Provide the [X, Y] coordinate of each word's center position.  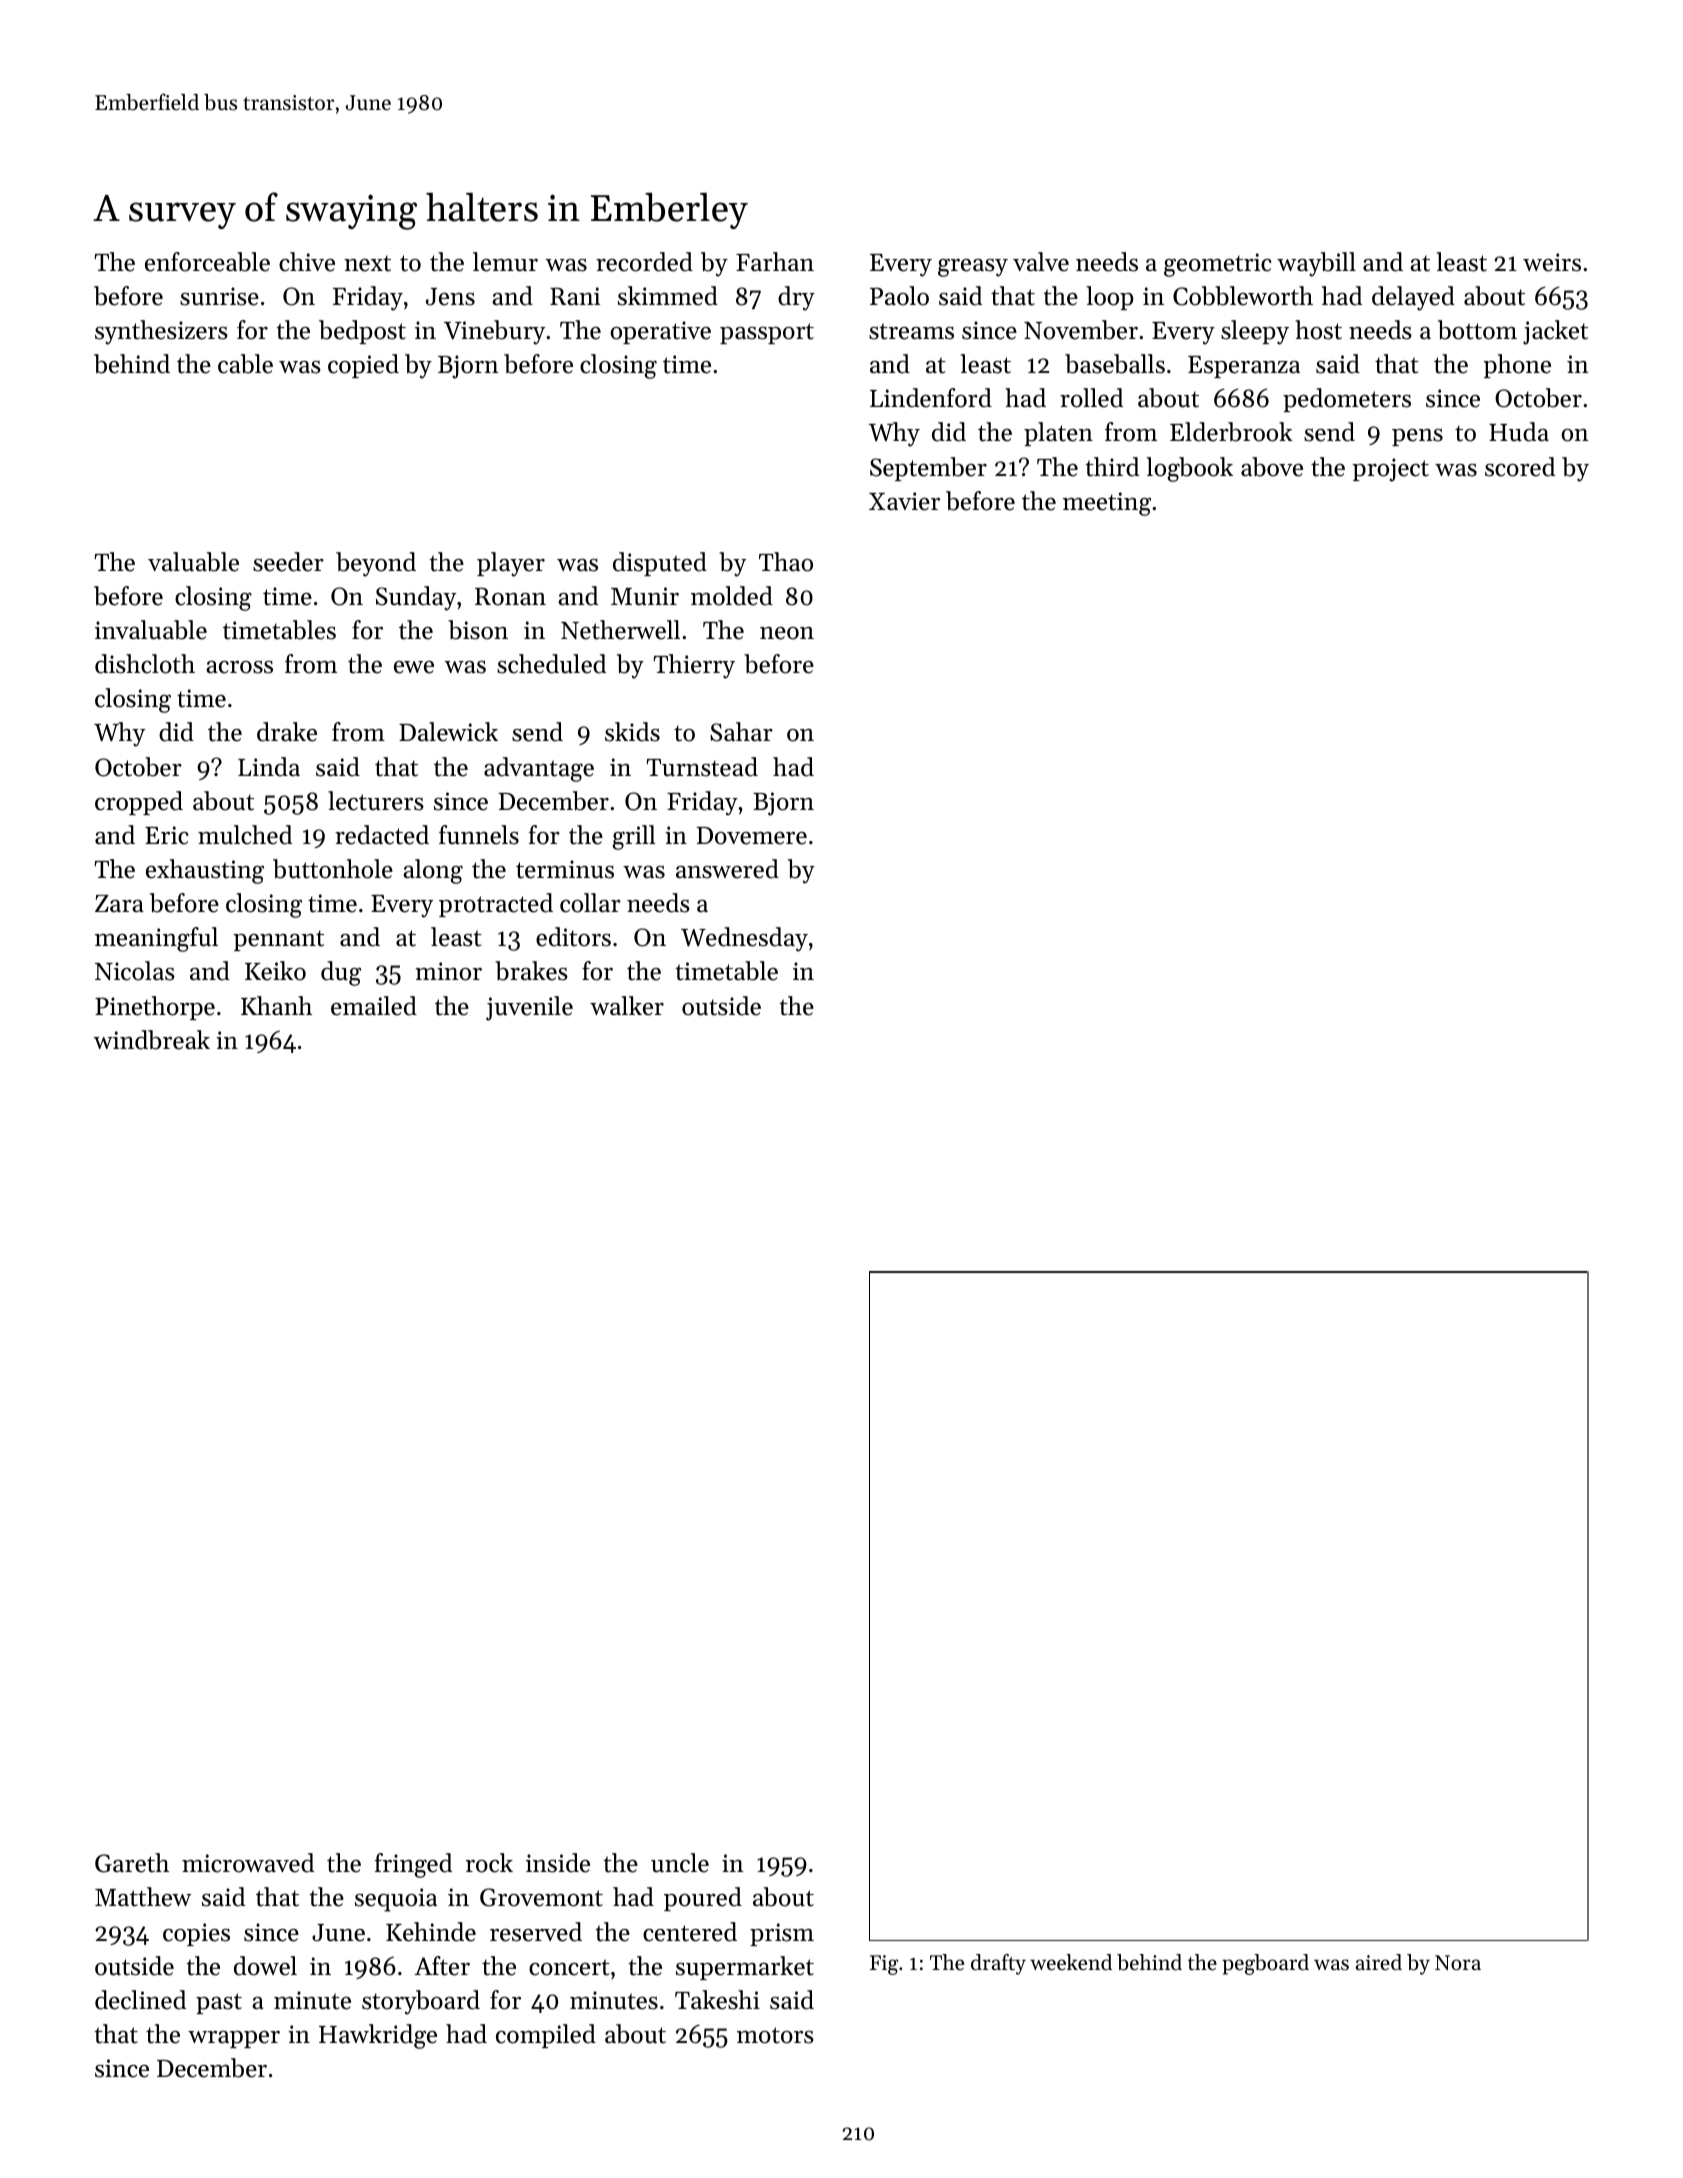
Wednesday [744, 939]
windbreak [152, 1040]
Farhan [775, 261]
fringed [413, 1865]
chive [307, 262]
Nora [1458, 1963]
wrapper [234, 2039]
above [1272, 467]
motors [775, 2035]
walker [627, 1006]
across [239, 667]
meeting [1107, 504]
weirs [1552, 262]
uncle [680, 1863]
